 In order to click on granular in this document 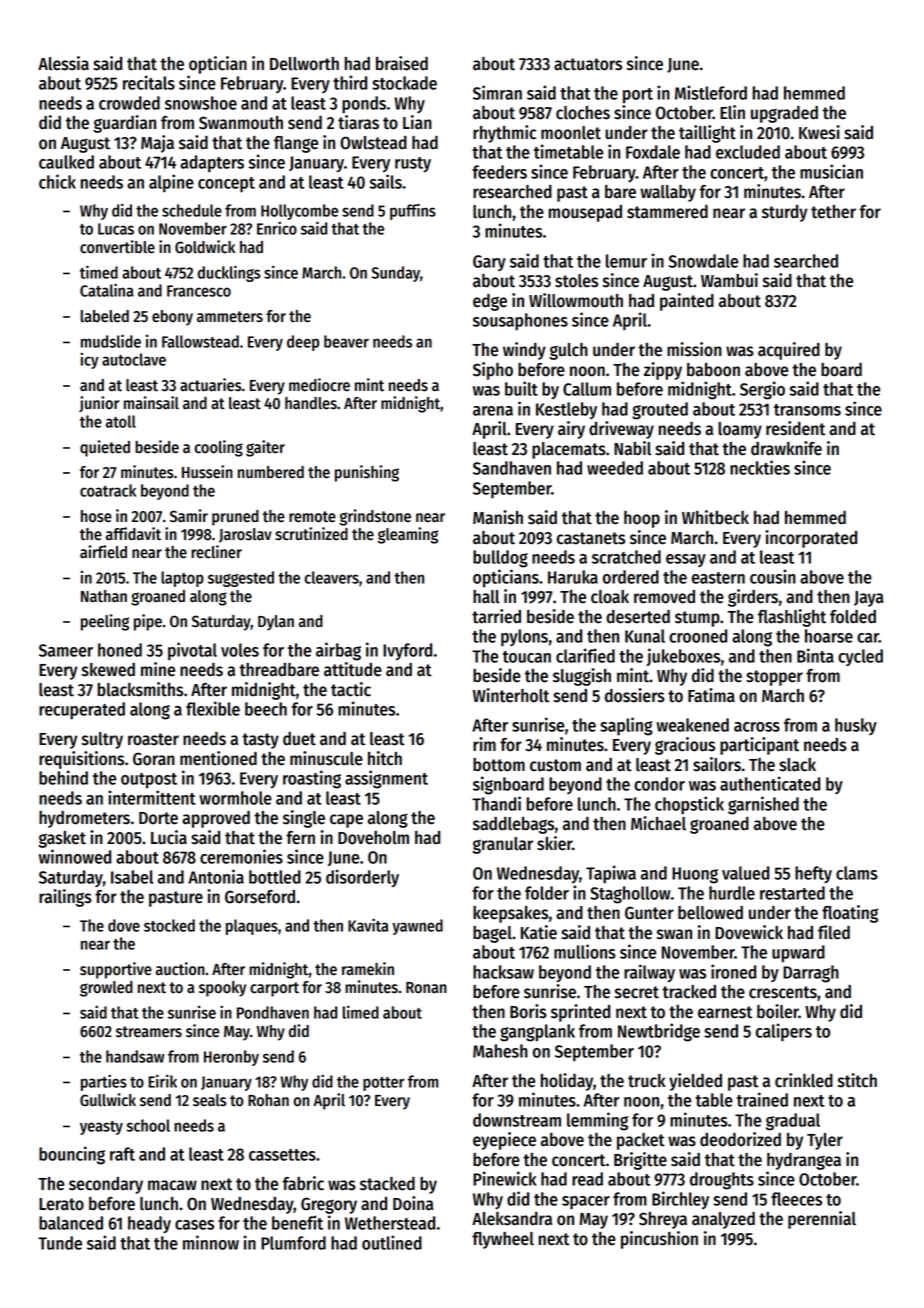, I will do `click(502, 845)`.
